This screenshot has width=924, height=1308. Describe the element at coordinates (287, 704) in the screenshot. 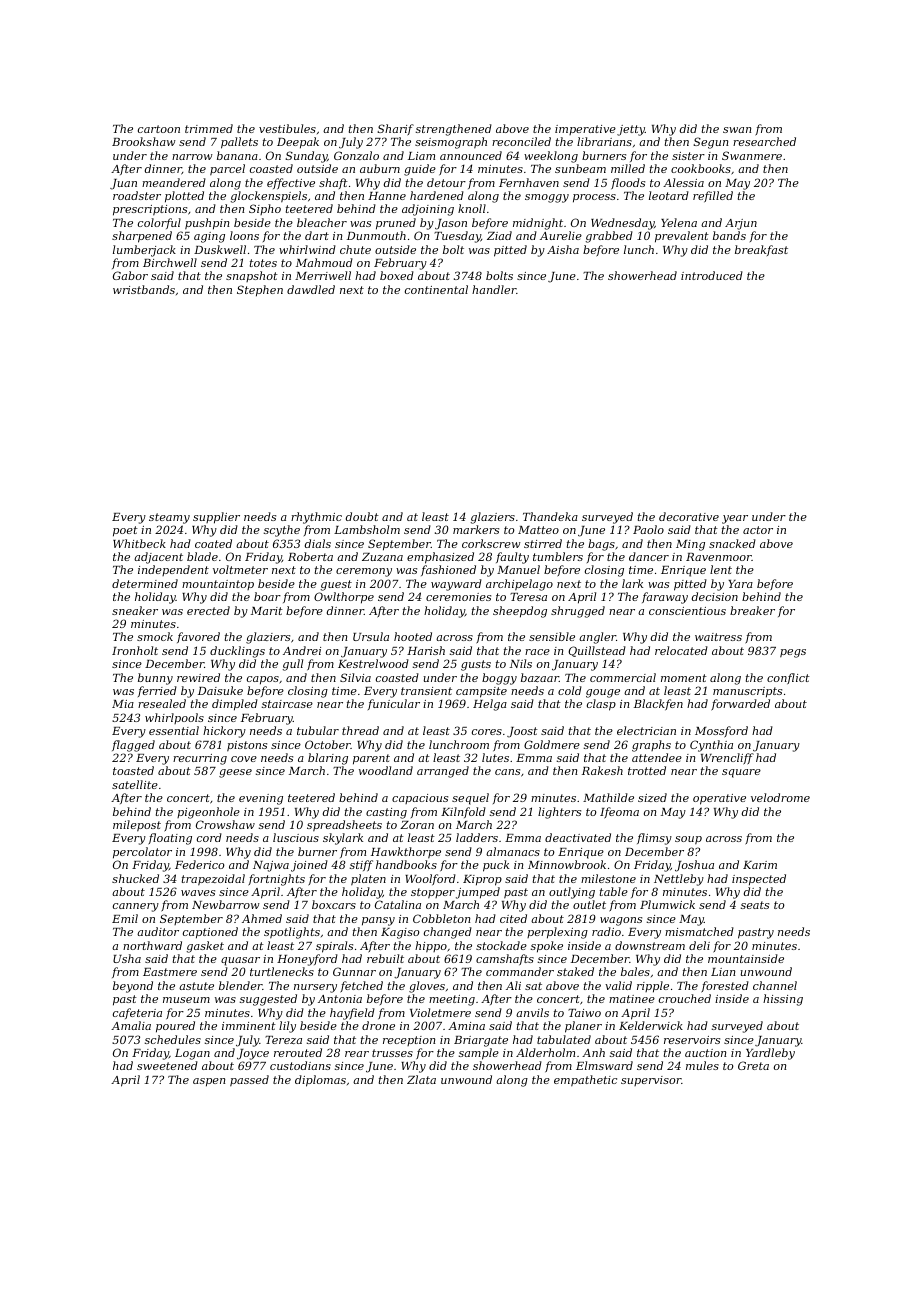

I see `staircase` at that location.
